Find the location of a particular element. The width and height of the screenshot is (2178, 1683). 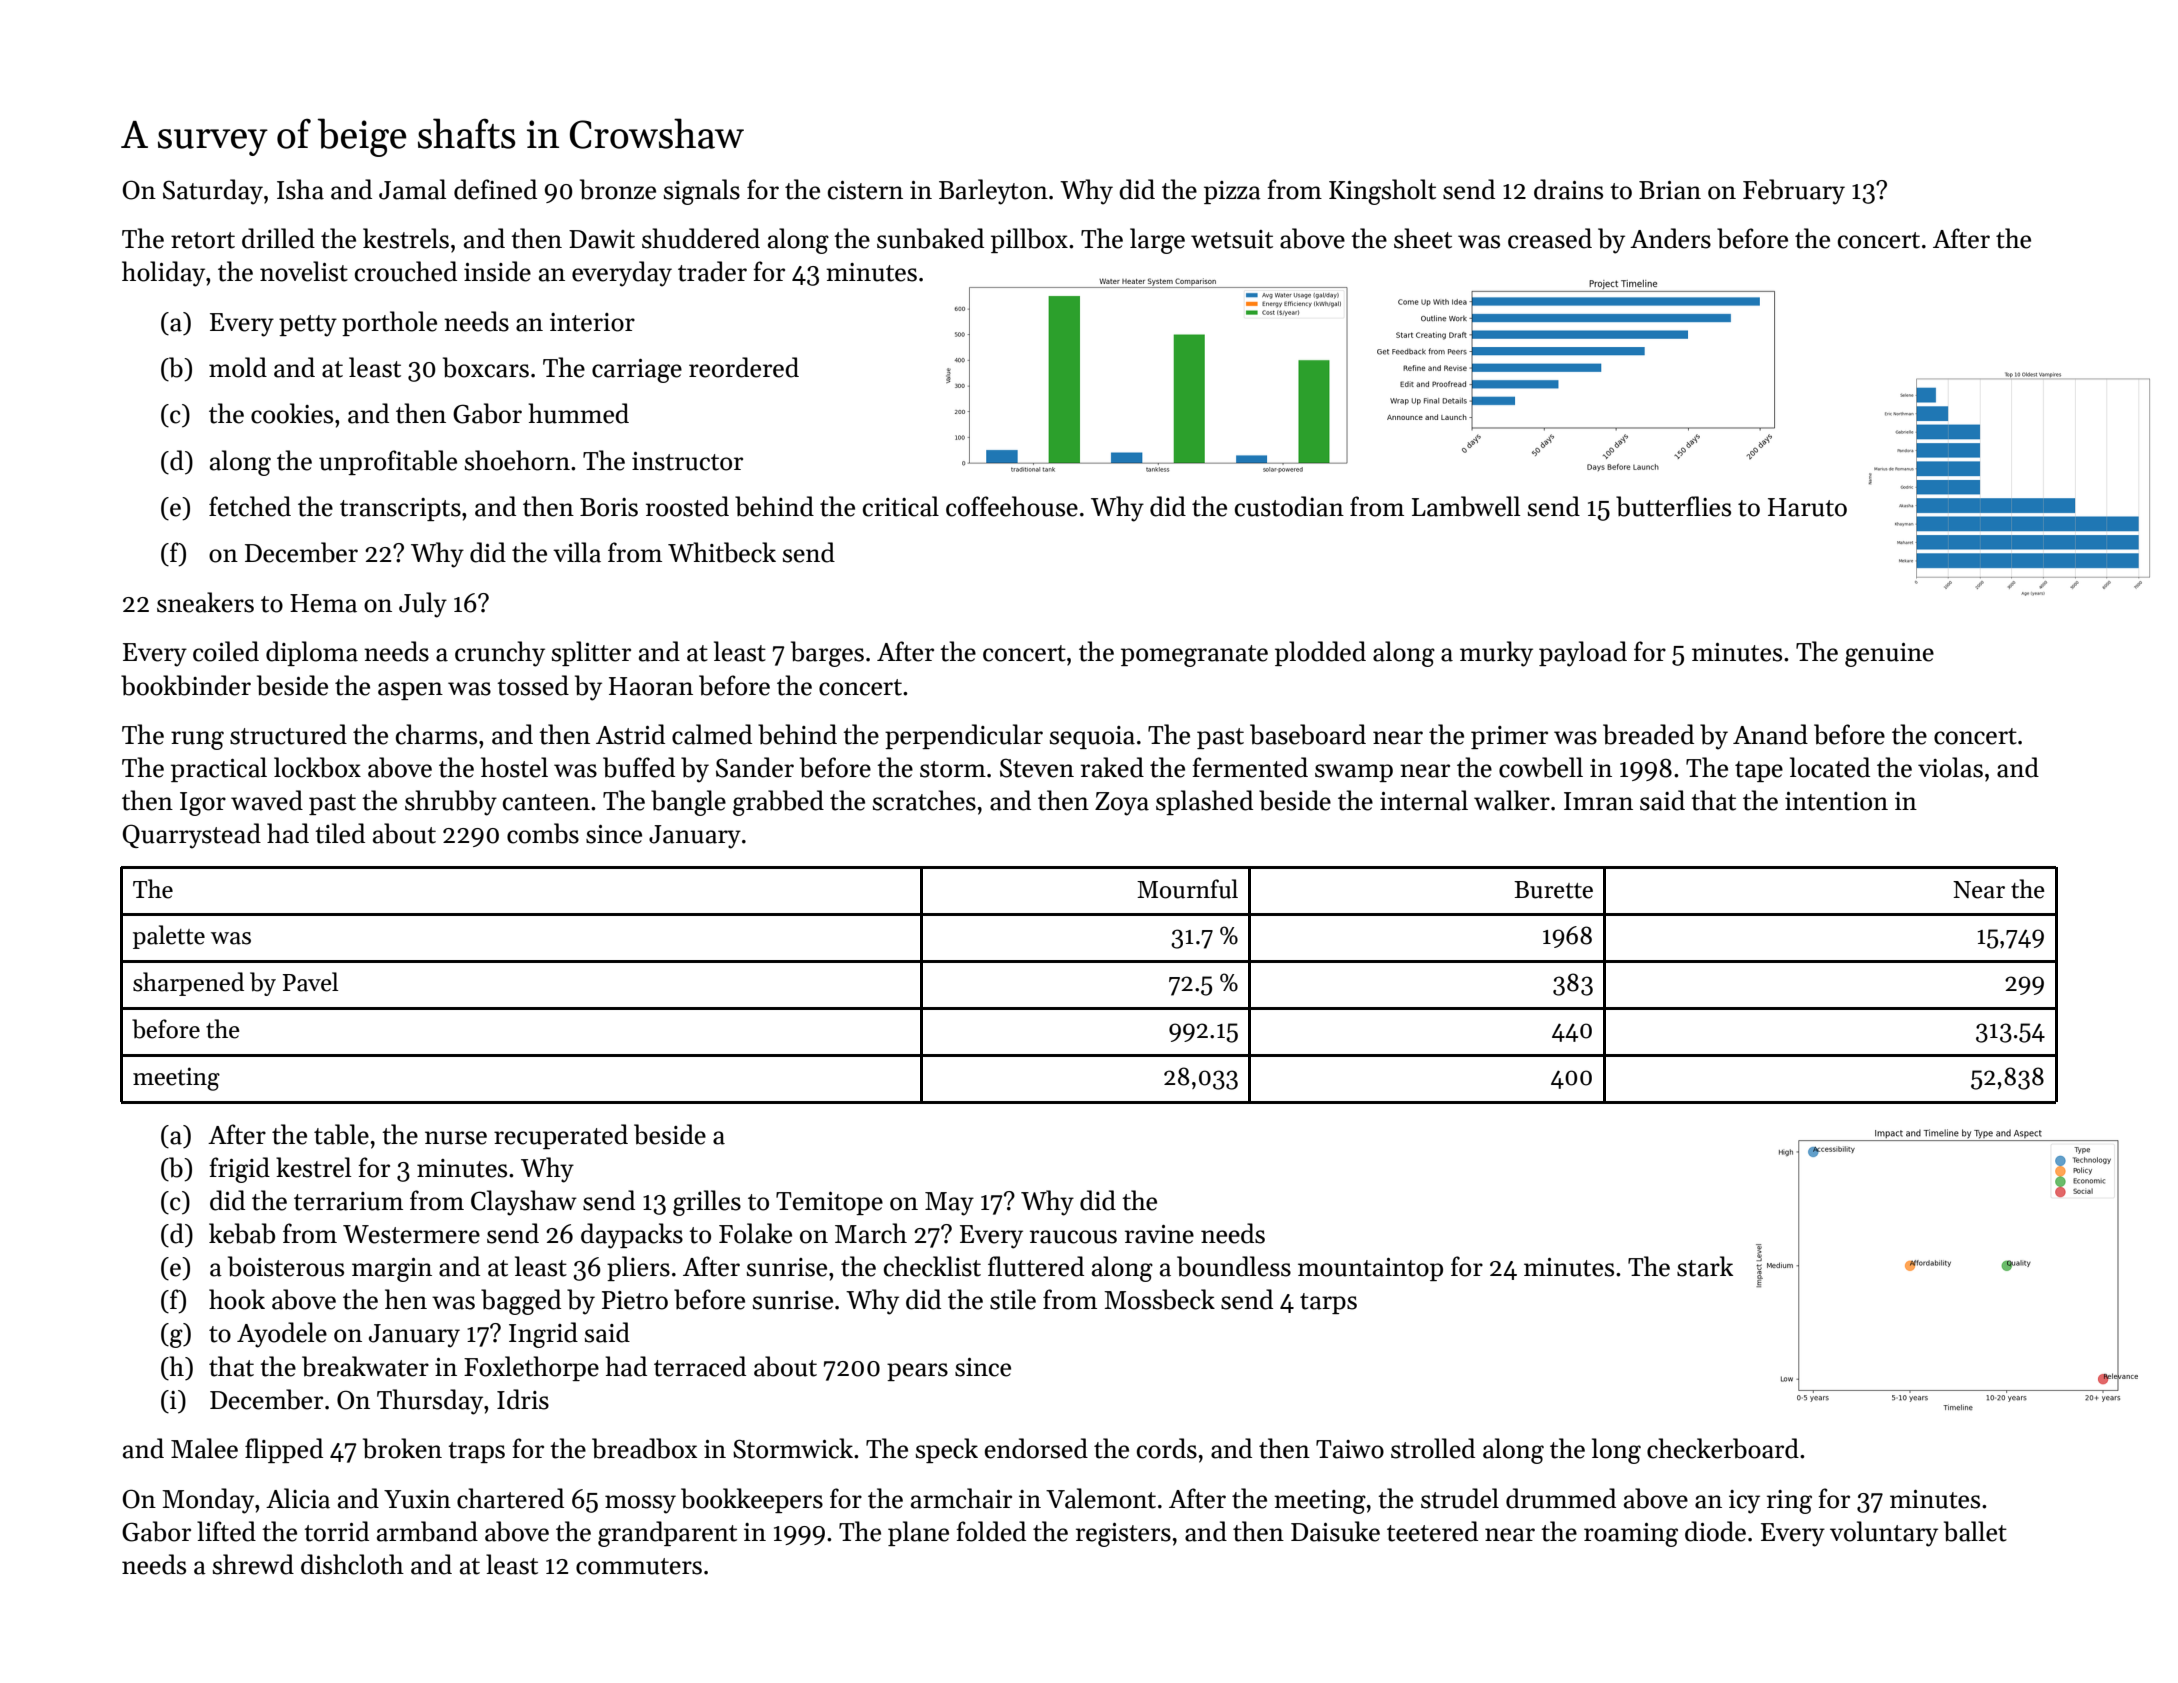

Temitope is located at coordinates (829, 1203).
